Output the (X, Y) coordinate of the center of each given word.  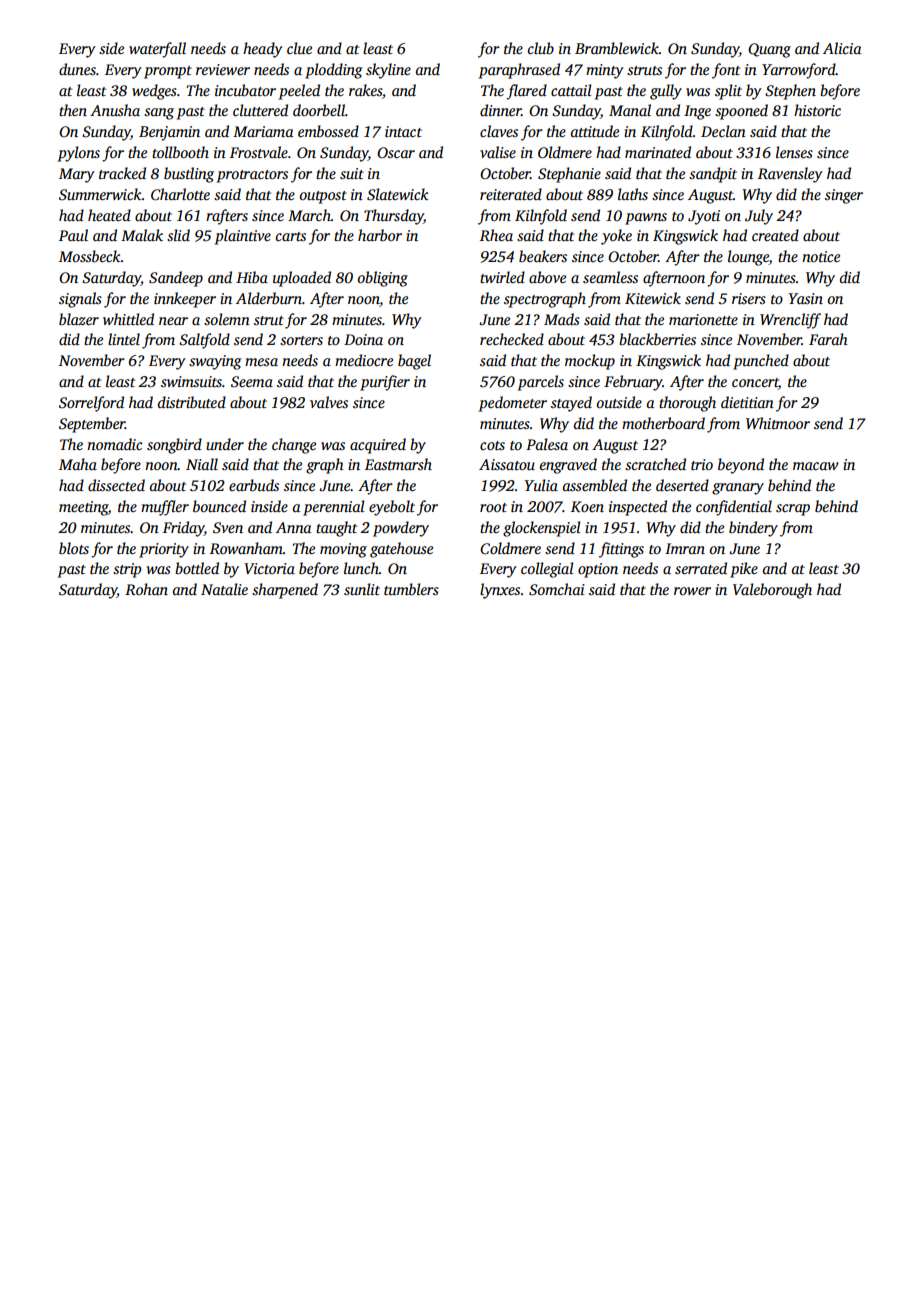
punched (761, 362)
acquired (378, 446)
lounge (748, 258)
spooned (741, 112)
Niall (202, 464)
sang (159, 114)
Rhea (496, 235)
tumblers (411, 589)
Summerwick (100, 194)
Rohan (146, 589)
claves (499, 131)
